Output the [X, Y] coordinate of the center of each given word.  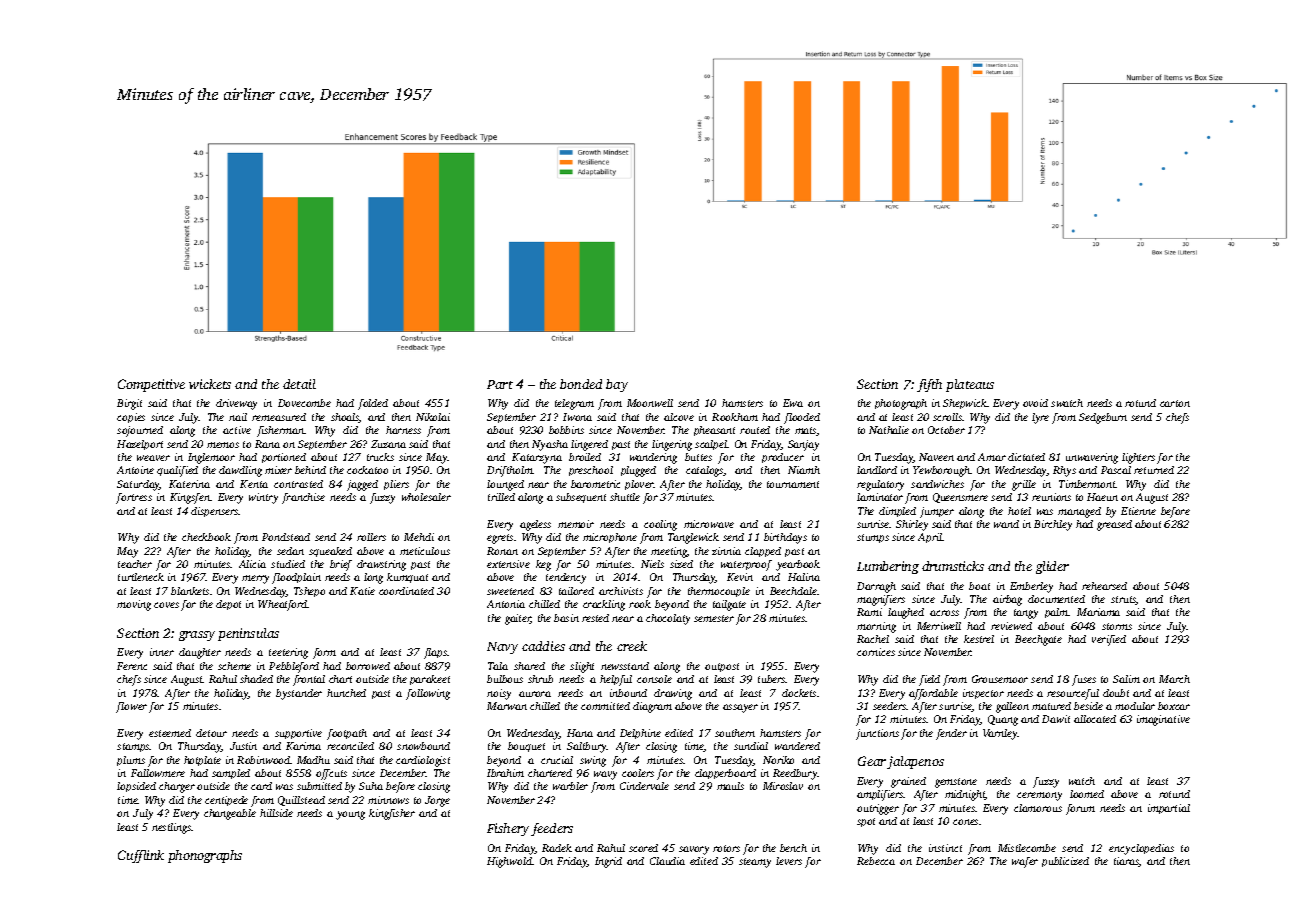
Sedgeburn [1103, 418]
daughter [200, 653]
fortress [134, 498]
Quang [1003, 720]
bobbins [566, 430]
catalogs [705, 471]
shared [529, 666]
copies [131, 418]
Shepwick [965, 404]
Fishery [508, 829]
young [350, 815]
